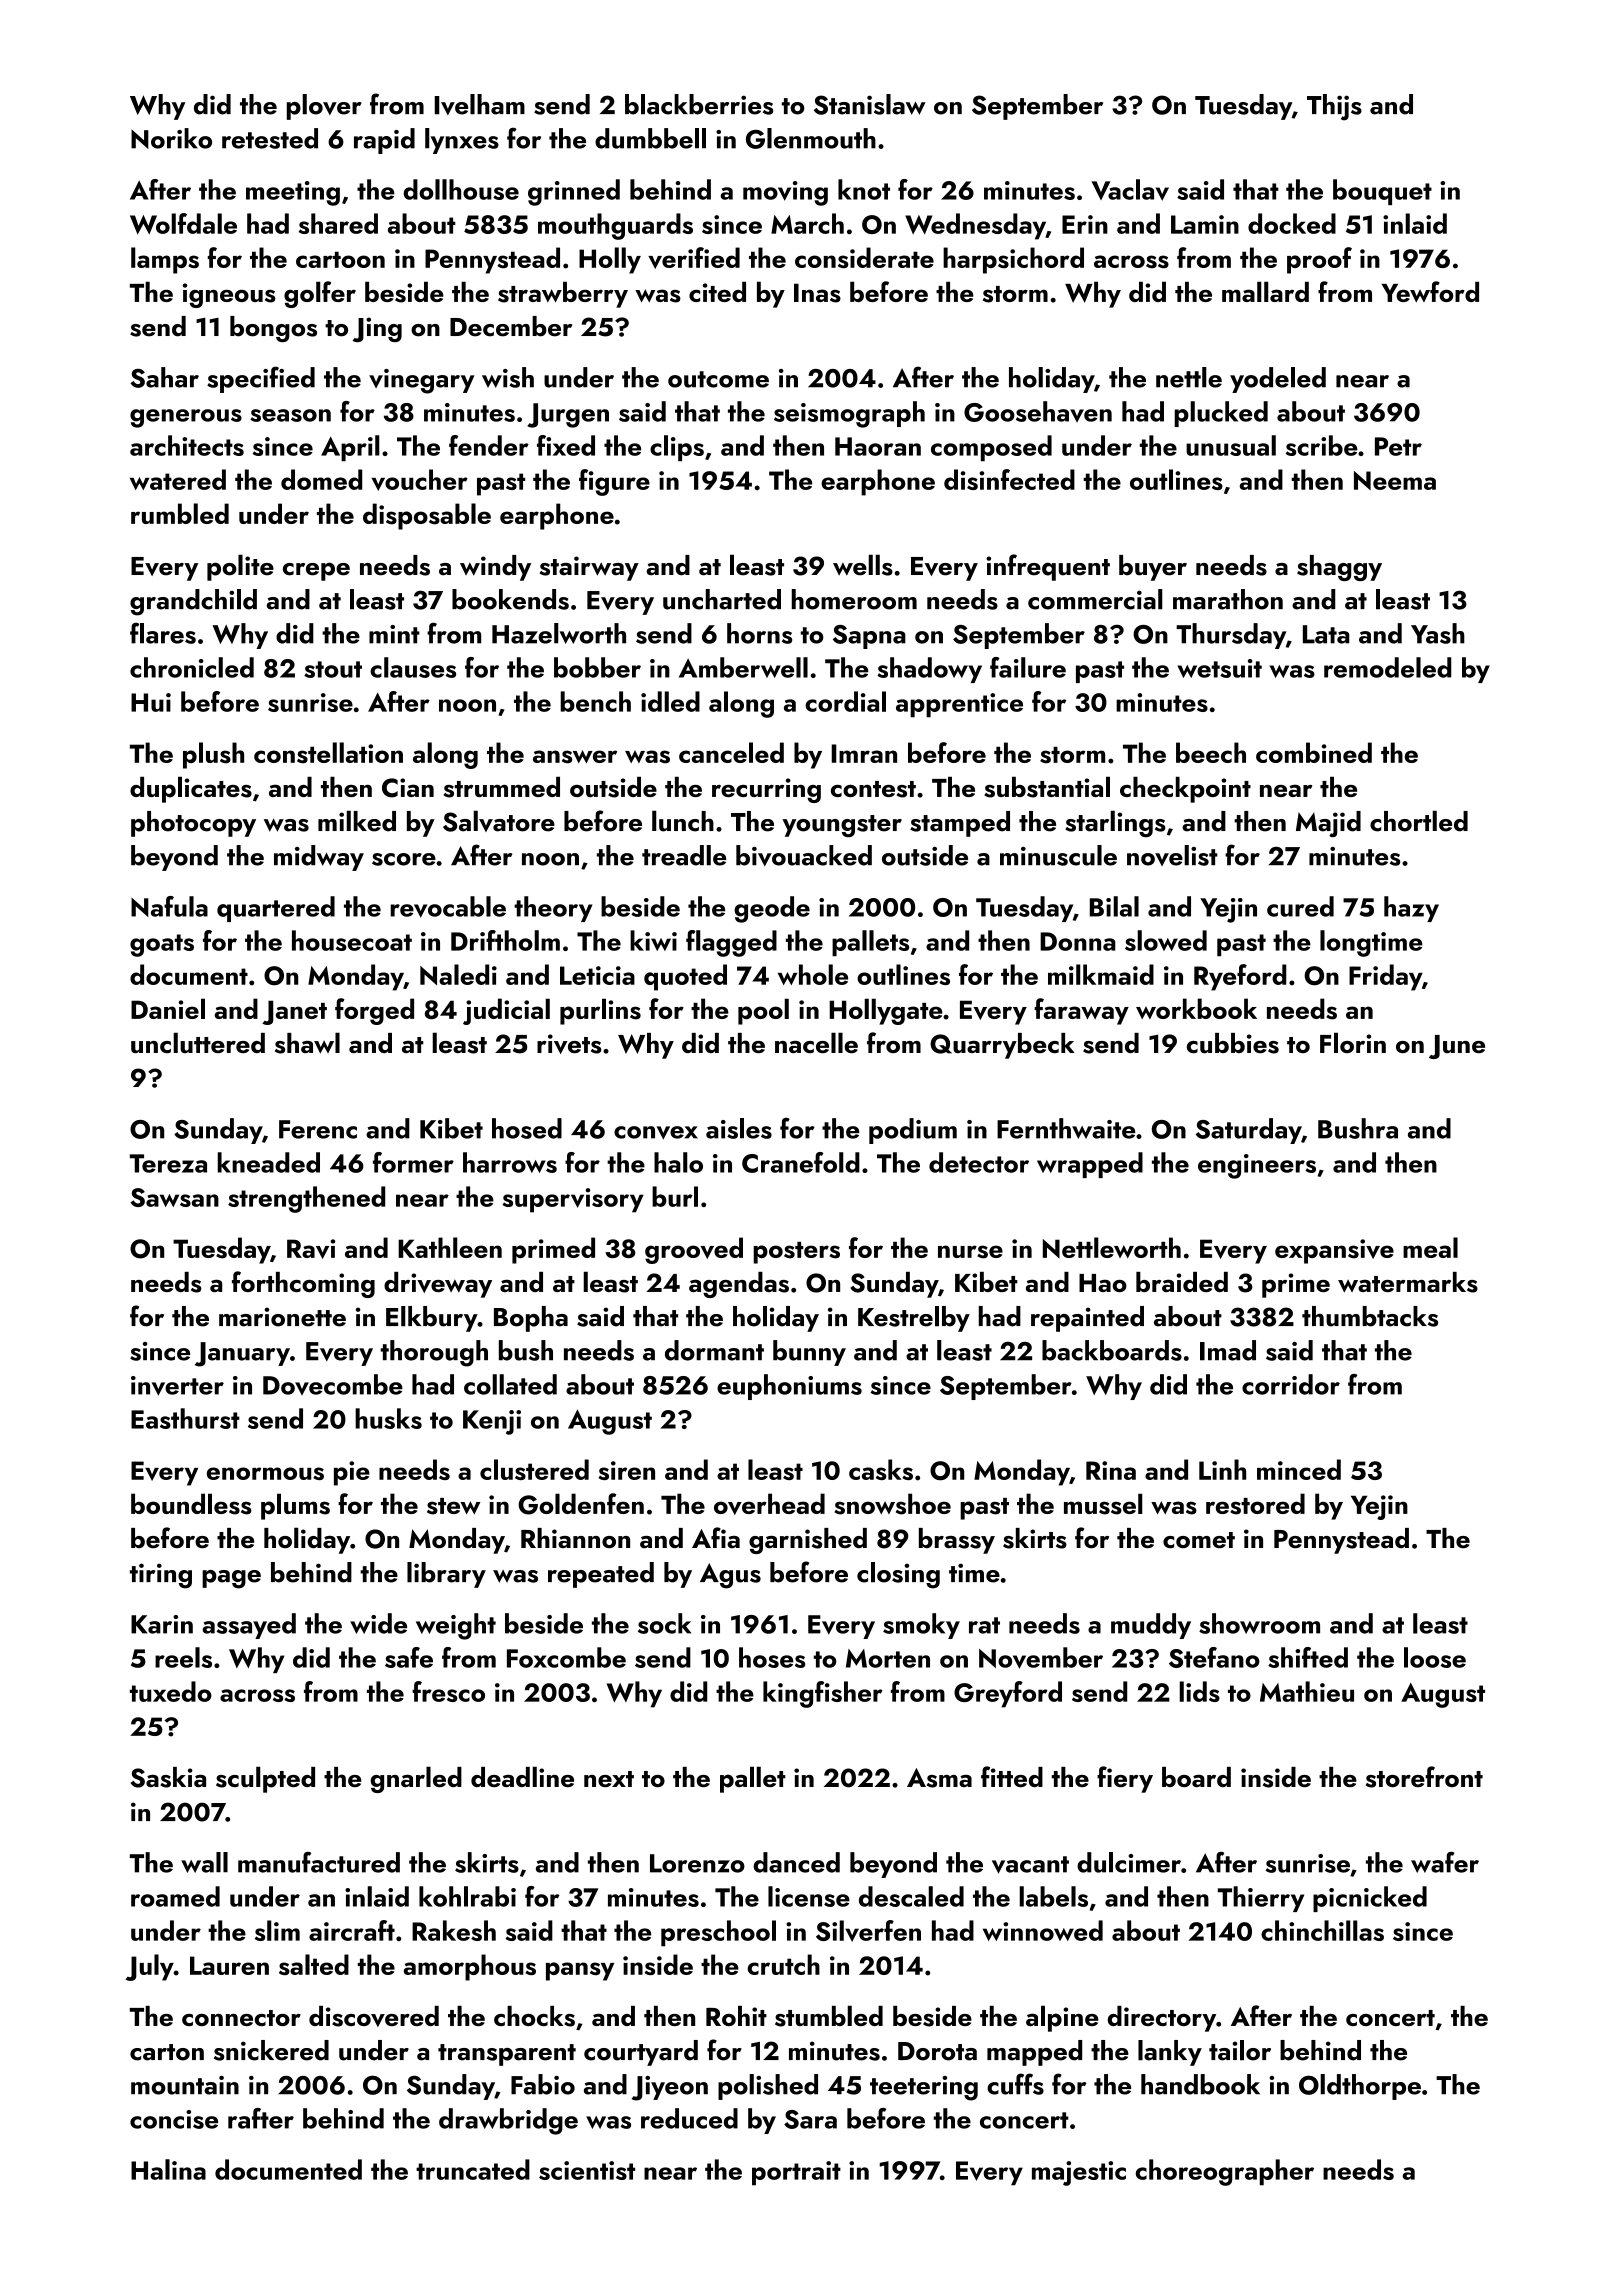 Image resolution: width=1620 pixels, height=2292 pixels. I want to click on blackberries, so click(699, 104).
